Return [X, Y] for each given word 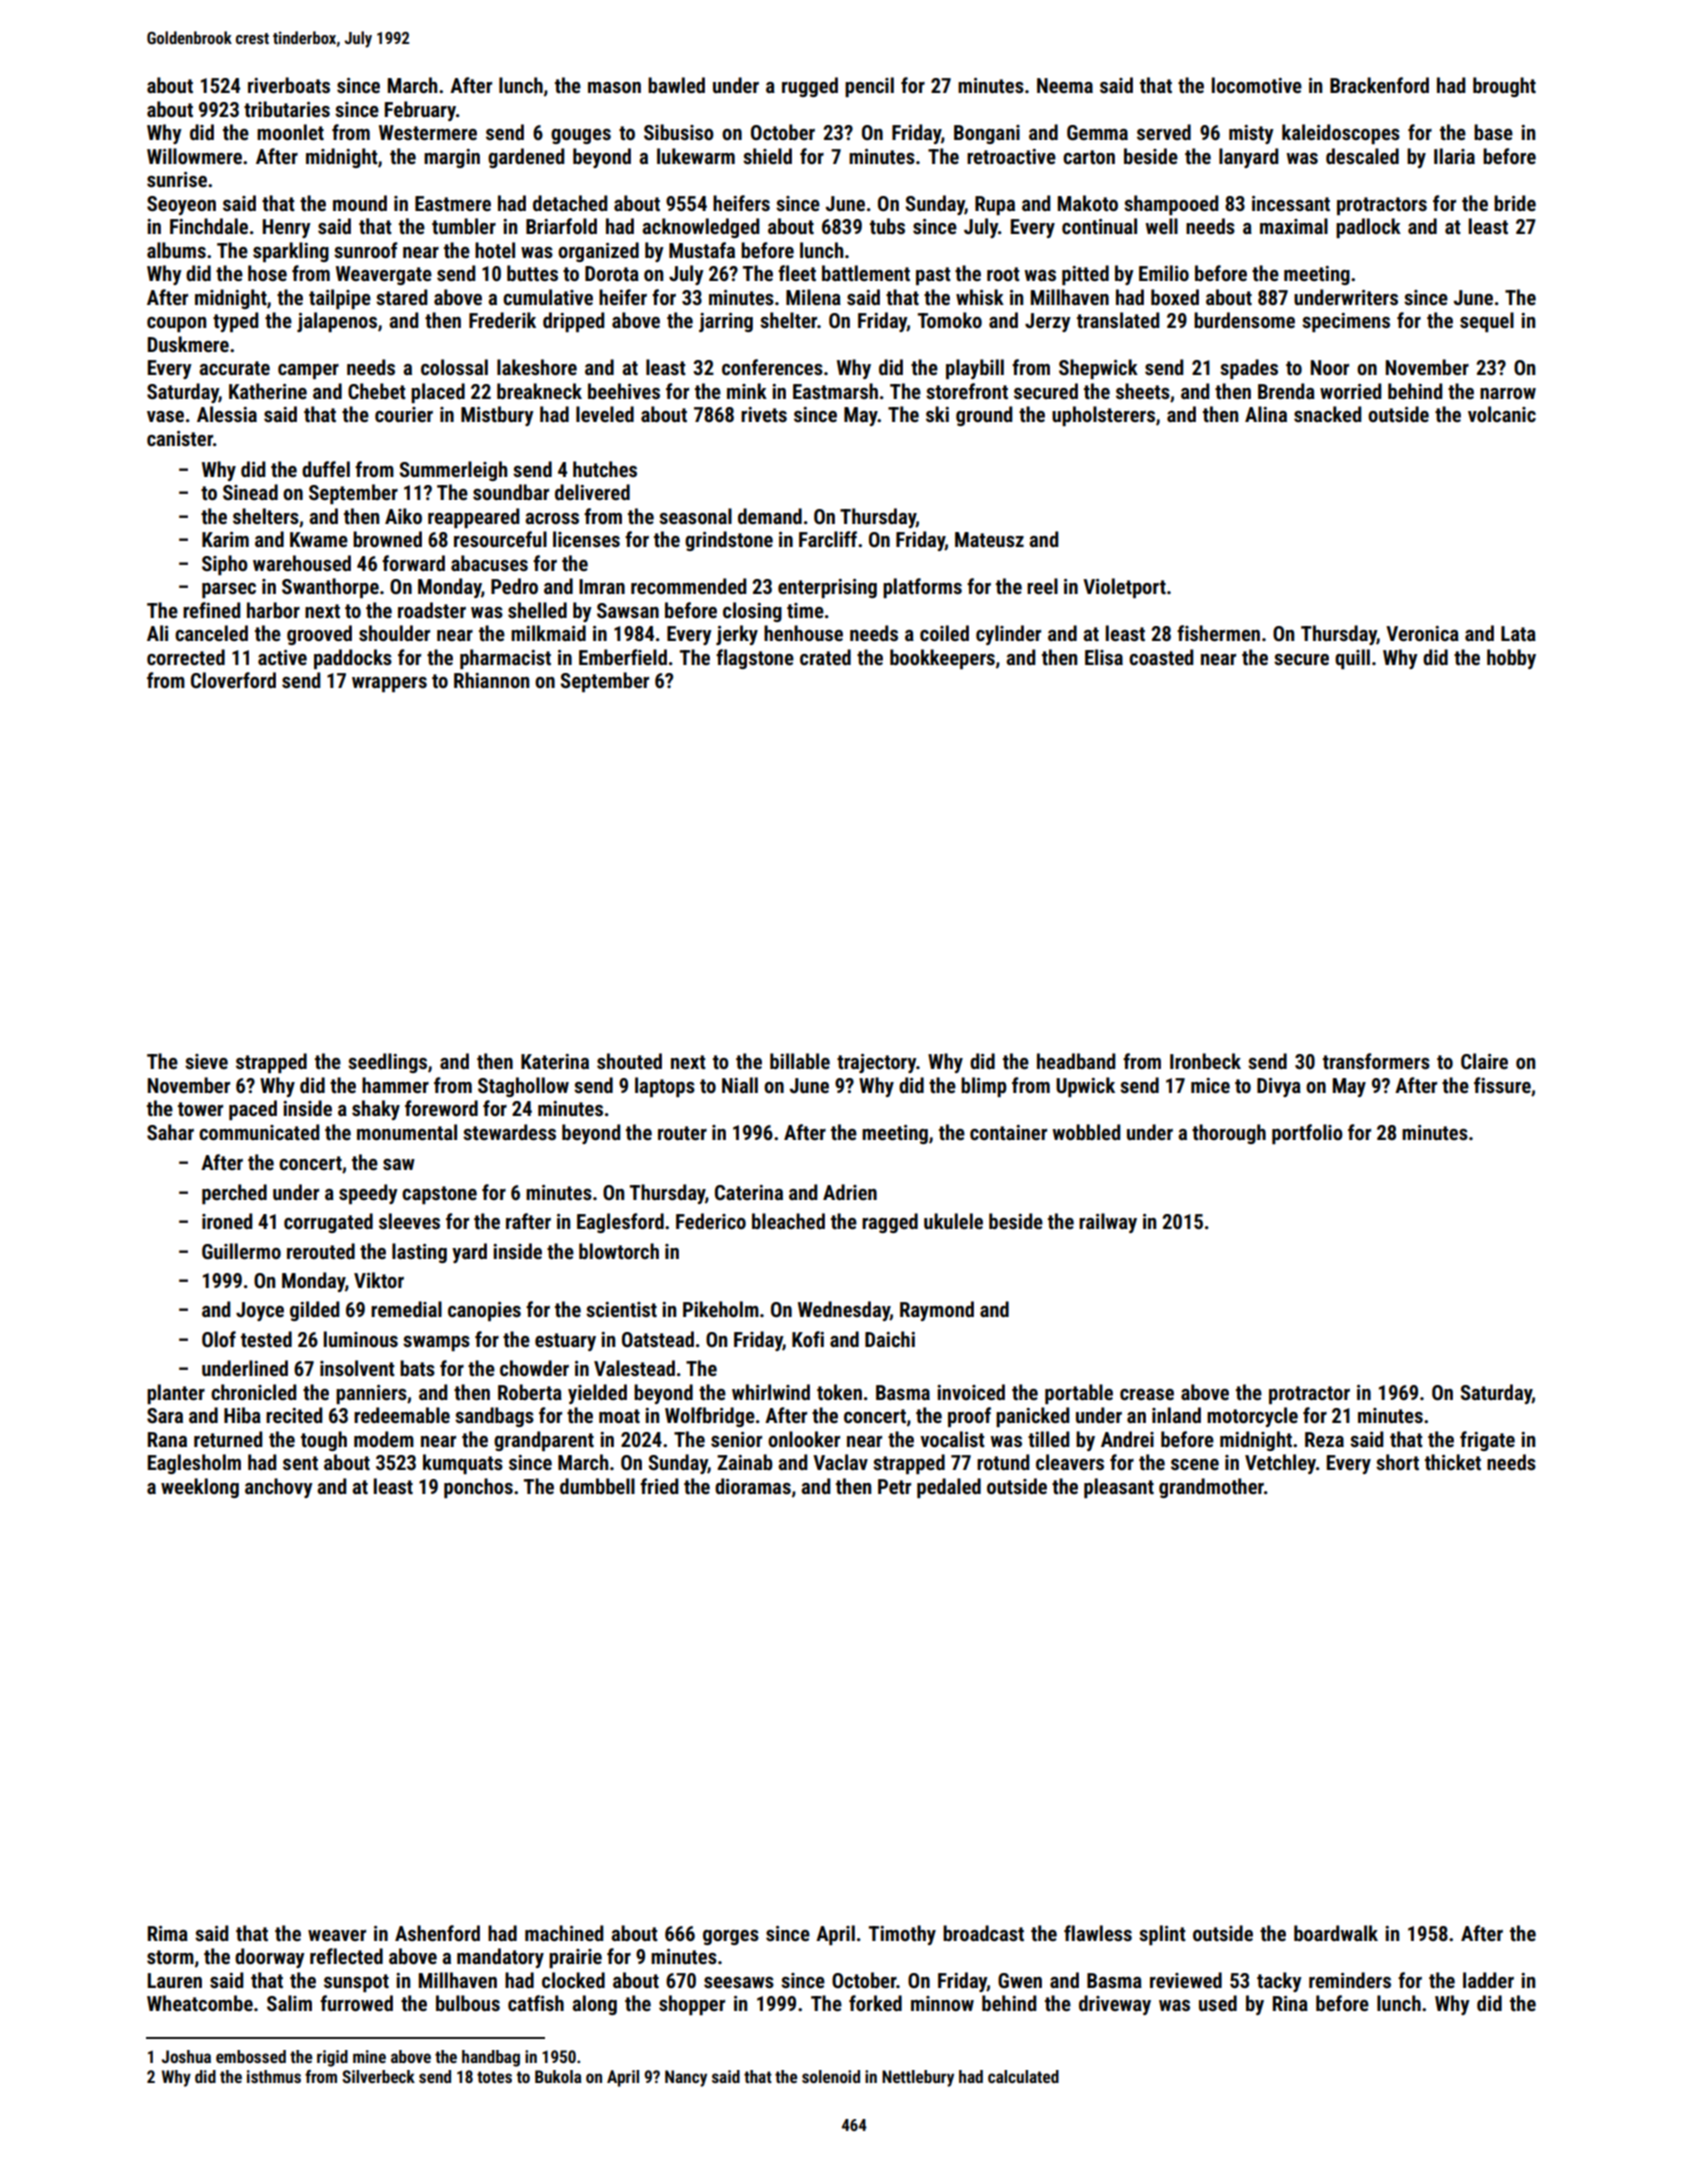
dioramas [753, 1486]
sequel [1487, 322]
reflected [346, 1956]
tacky [1279, 1982]
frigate [1487, 1441]
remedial [406, 1309]
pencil [869, 87]
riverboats [289, 85]
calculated [1023, 2076]
